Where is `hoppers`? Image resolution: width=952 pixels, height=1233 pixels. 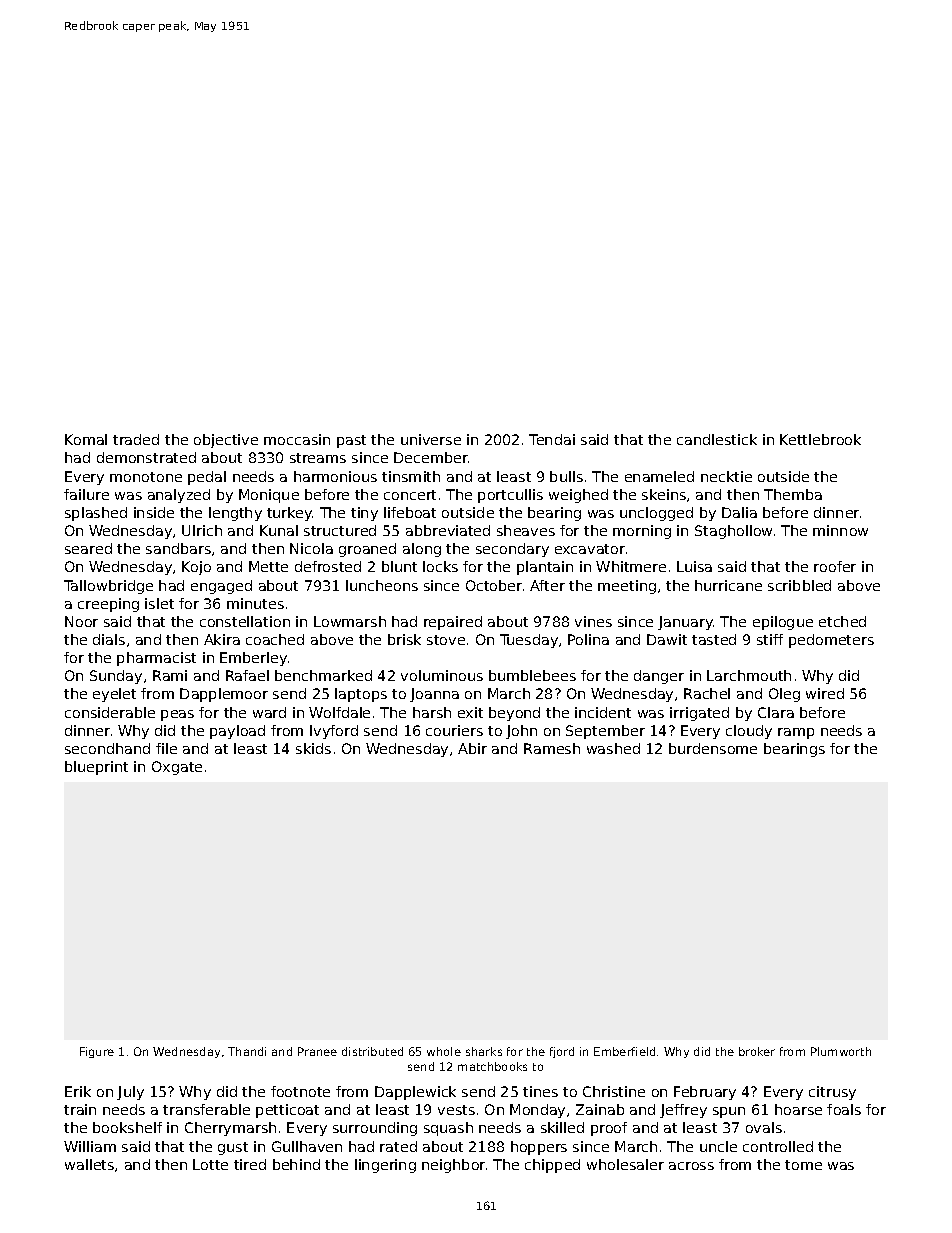
hoppers is located at coordinates (539, 1148).
